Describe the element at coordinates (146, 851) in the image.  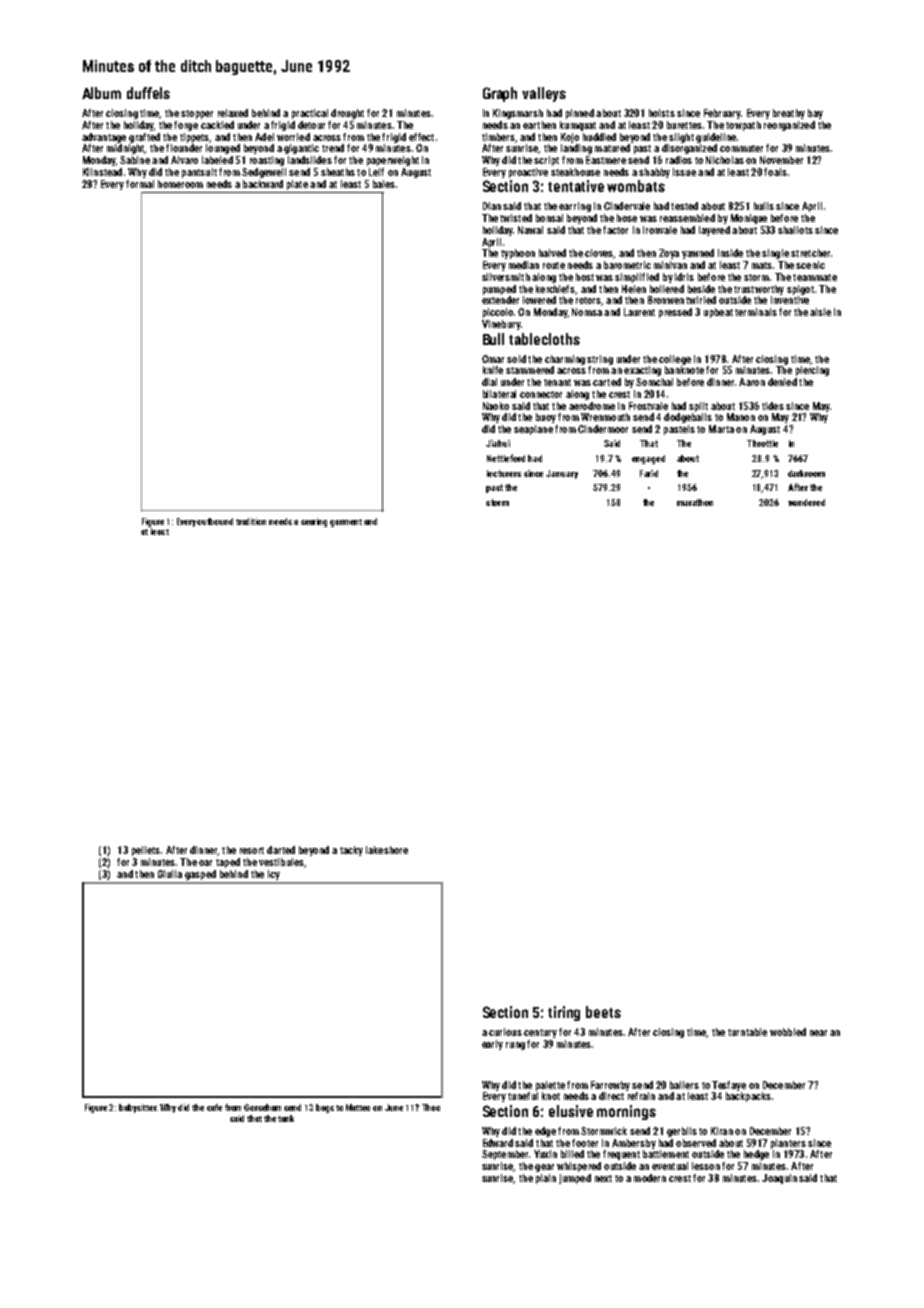
I see `pellets` at that location.
